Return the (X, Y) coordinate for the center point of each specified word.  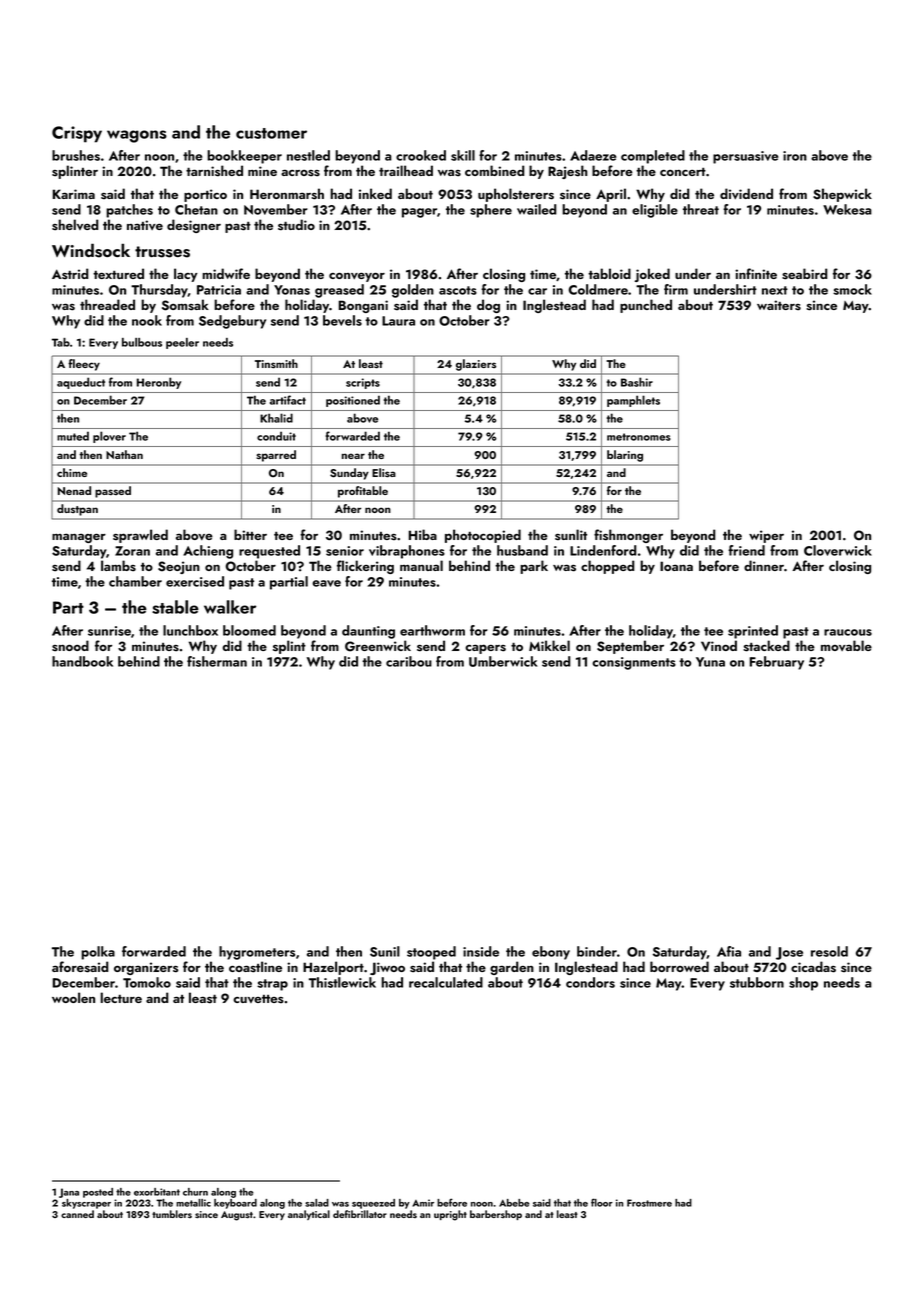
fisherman (217, 661)
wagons (137, 136)
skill (463, 155)
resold (829, 951)
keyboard (235, 1204)
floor (602, 1202)
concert (683, 172)
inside (481, 951)
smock (852, 289)
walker (230, 607)
